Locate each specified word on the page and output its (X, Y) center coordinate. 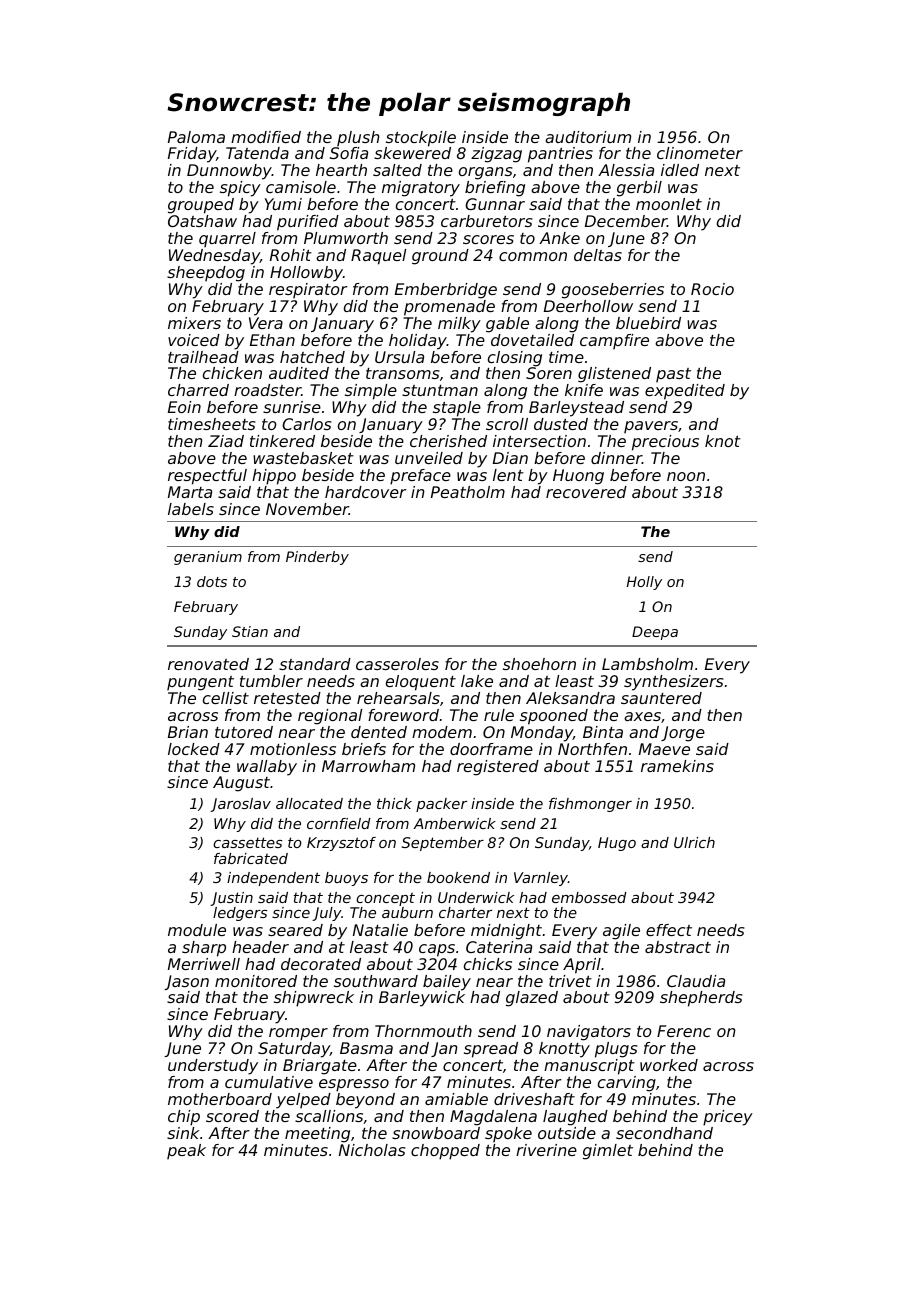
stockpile (421, 139)
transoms (403, 373)
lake (477, 681)
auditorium (588, 137)
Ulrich (694, 842)
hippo (274, 477)
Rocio (712, 289)
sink (183, 1133)
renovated (208, 664)
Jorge (683, 734)
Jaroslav (240, 805)
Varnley (541, 879)
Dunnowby (229, 172)
